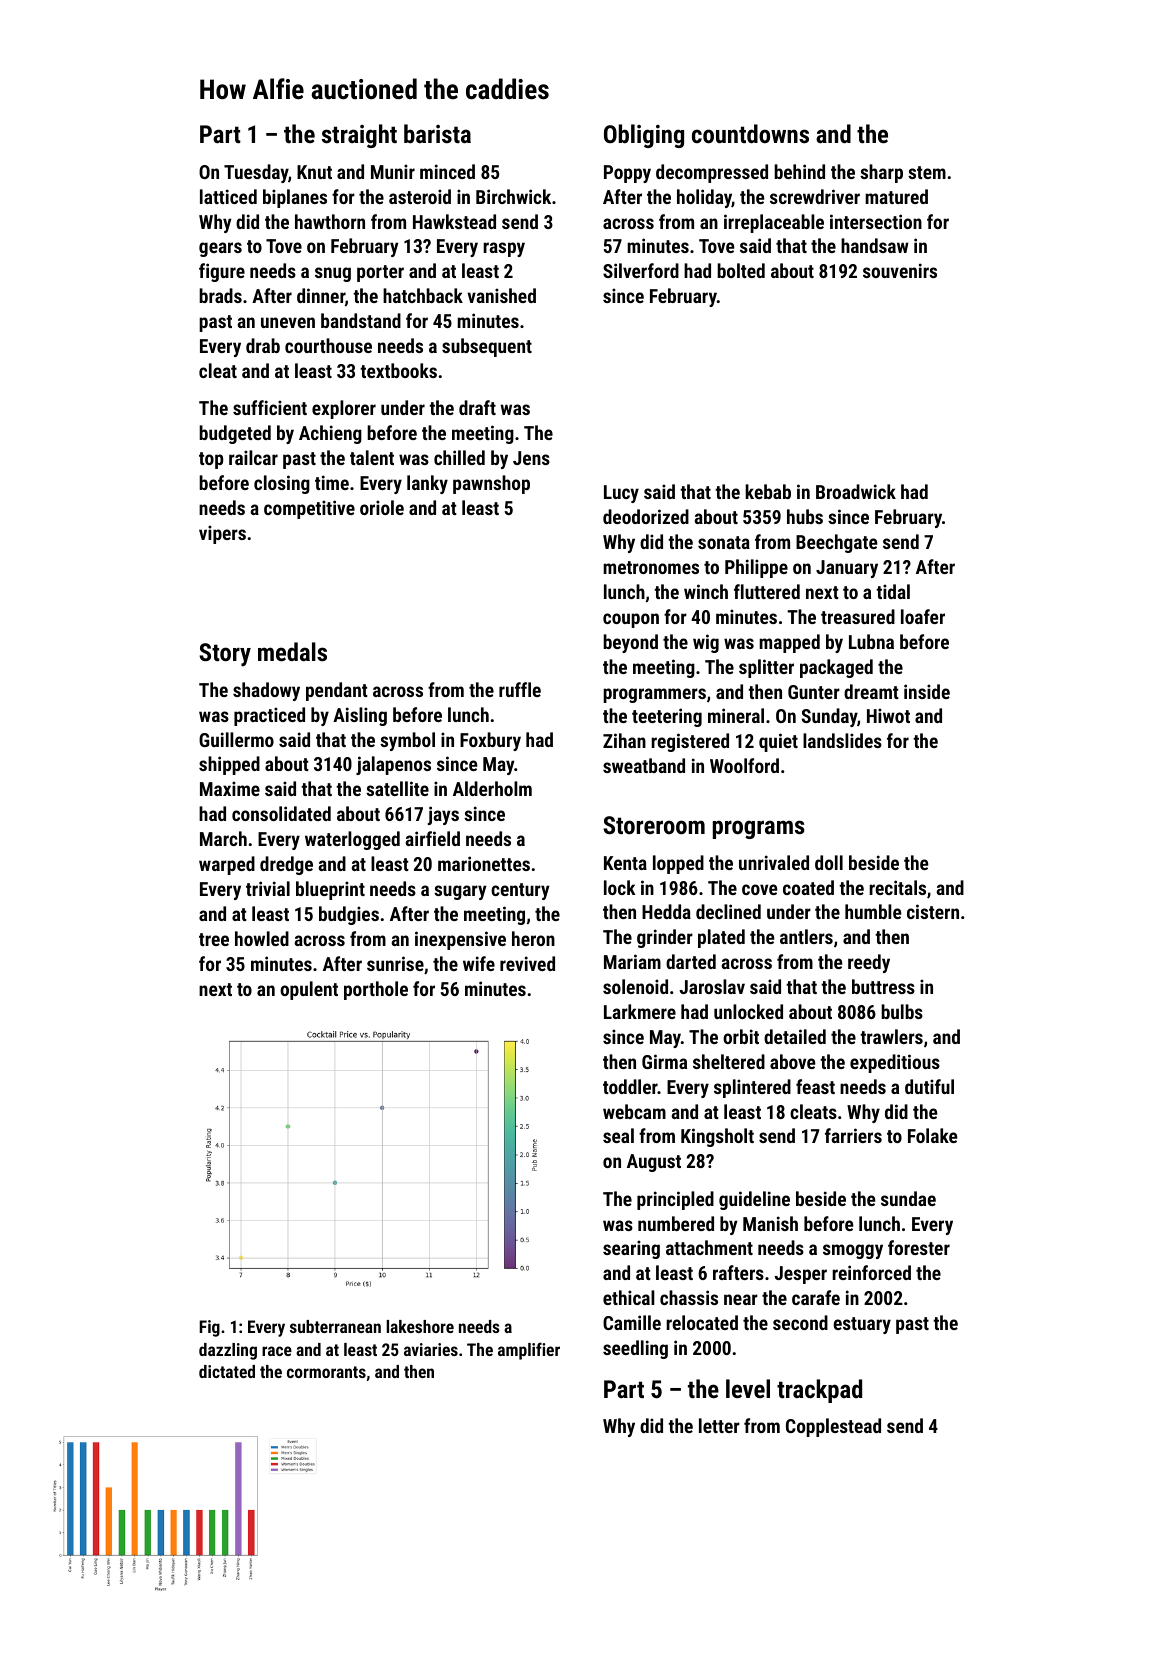 This image has width=1165, height=1654. I want to click on straight, so click(359, 136).
